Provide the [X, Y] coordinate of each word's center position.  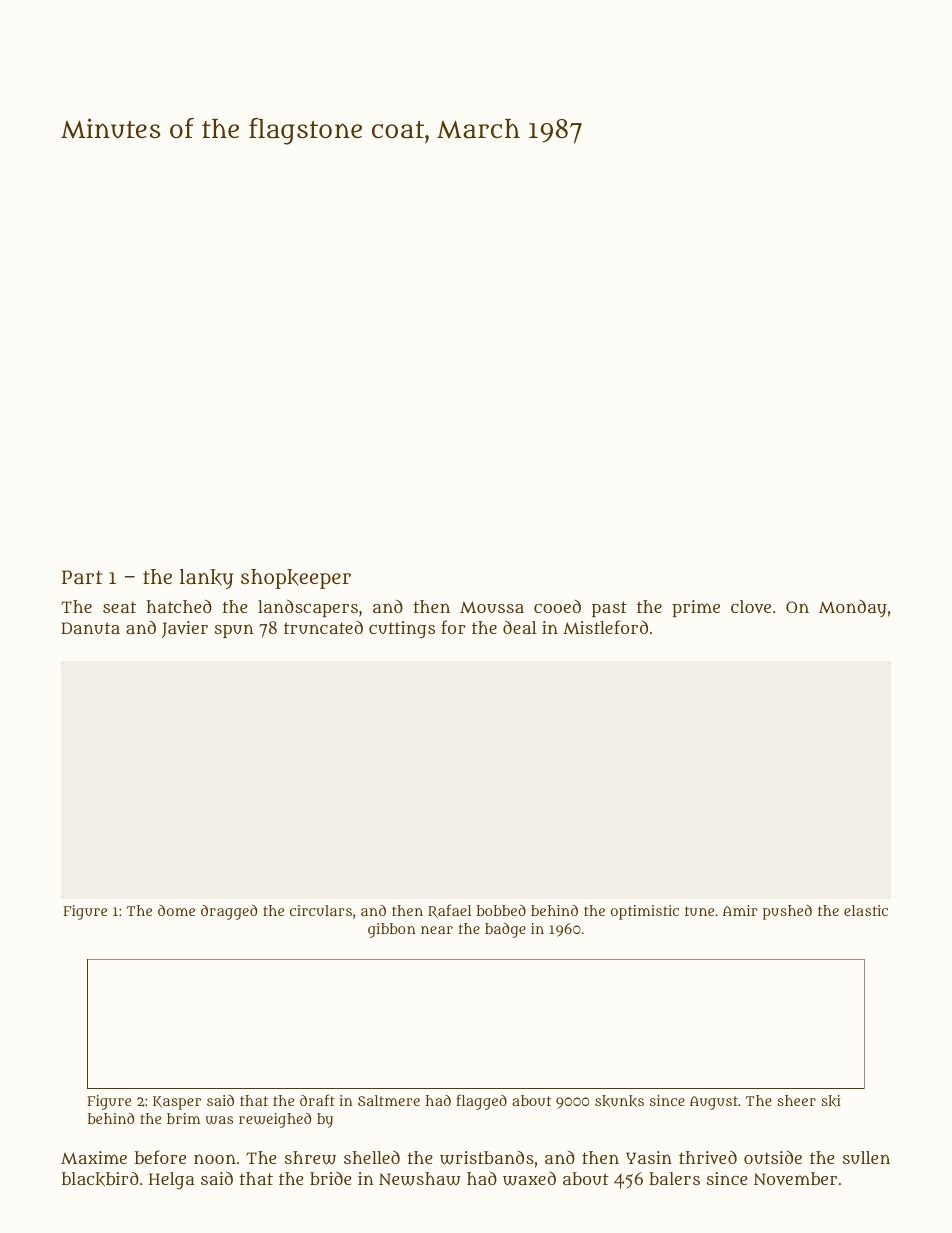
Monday [853, 608]
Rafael [450, 911]
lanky [206, 579]
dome [176, 910]
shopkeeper [296, 579]
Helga [172, 1181]
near [437, 930]
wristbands [487, 1158]
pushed [787, 912]
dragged [229, 912]
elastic [866, 910]
